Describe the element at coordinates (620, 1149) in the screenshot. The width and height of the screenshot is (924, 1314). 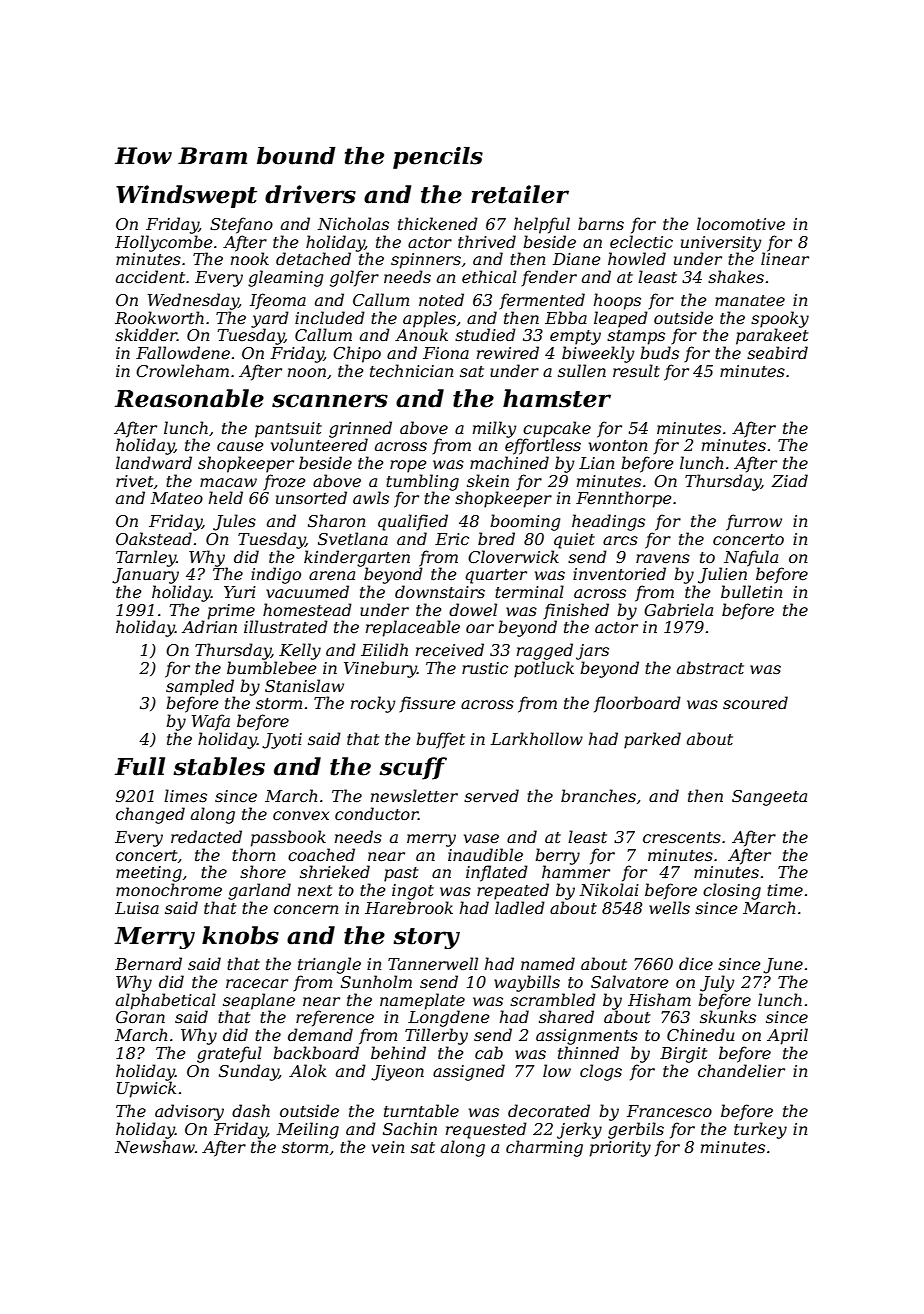
I see `priority` at that location.
